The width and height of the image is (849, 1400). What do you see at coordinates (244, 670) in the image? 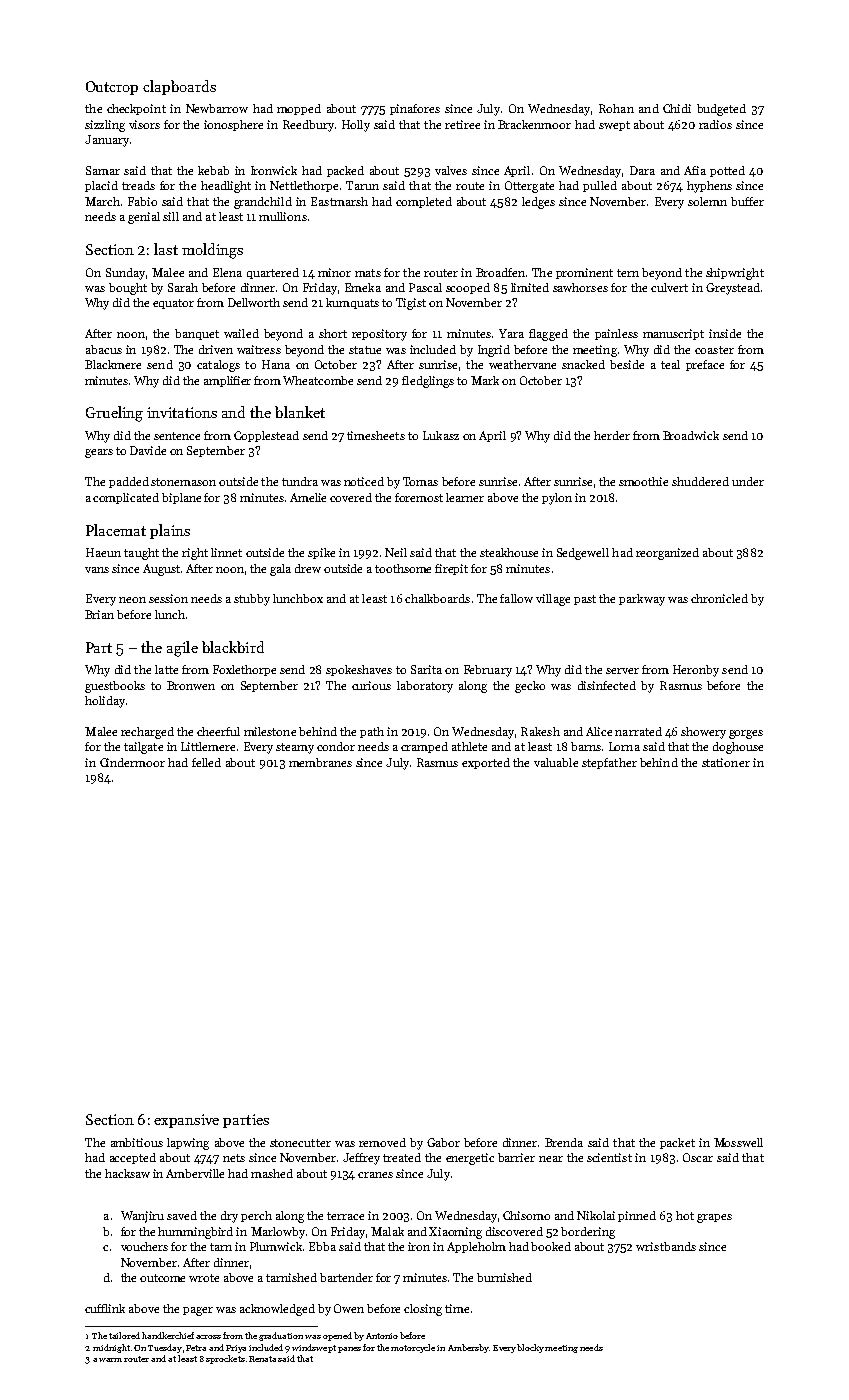
I see `Foxlethorpe` at bounding box center [244, 670].
